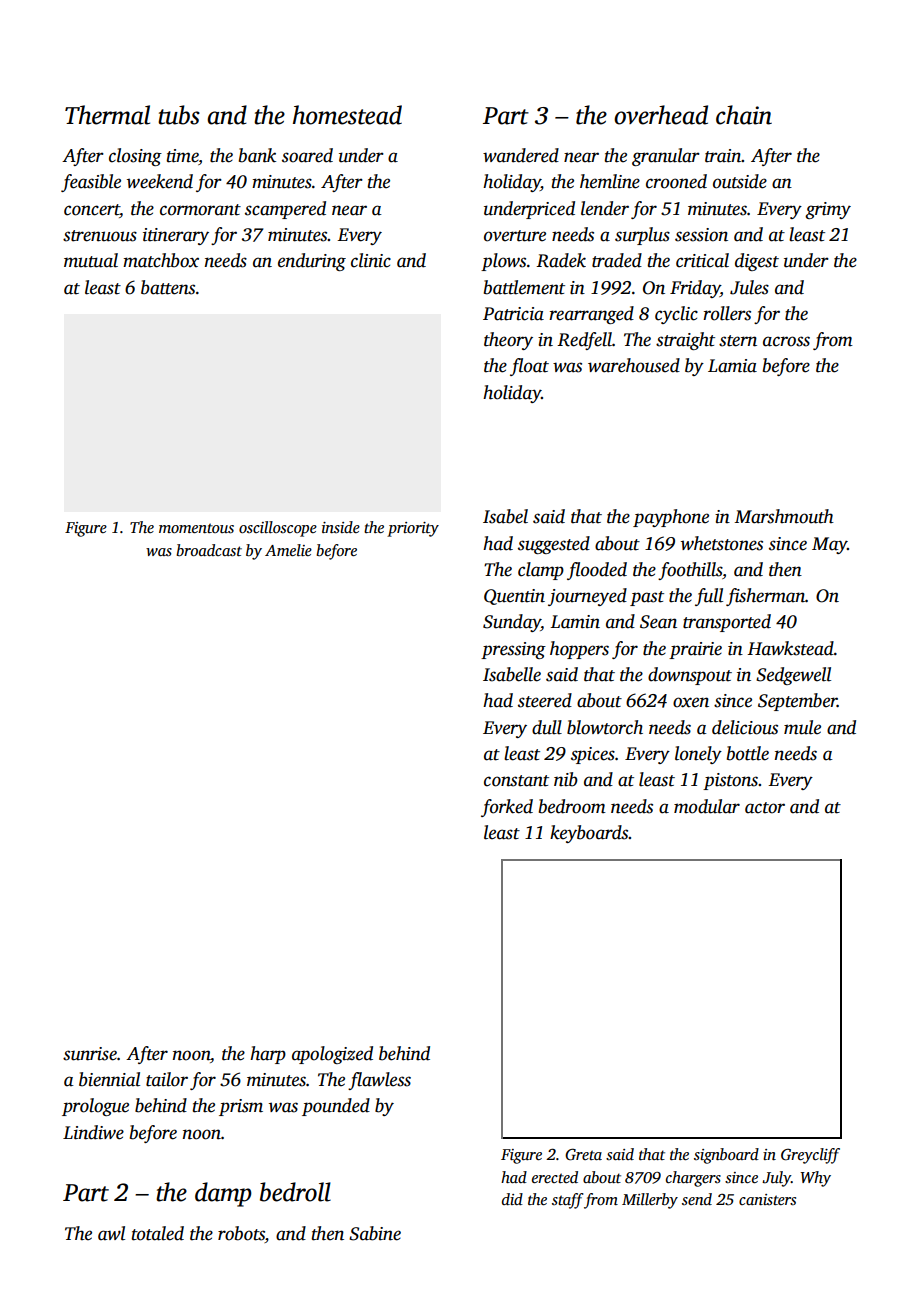  Describe the element at coordinates (507, 808) in the screenshot. I see `forked` at that location.
